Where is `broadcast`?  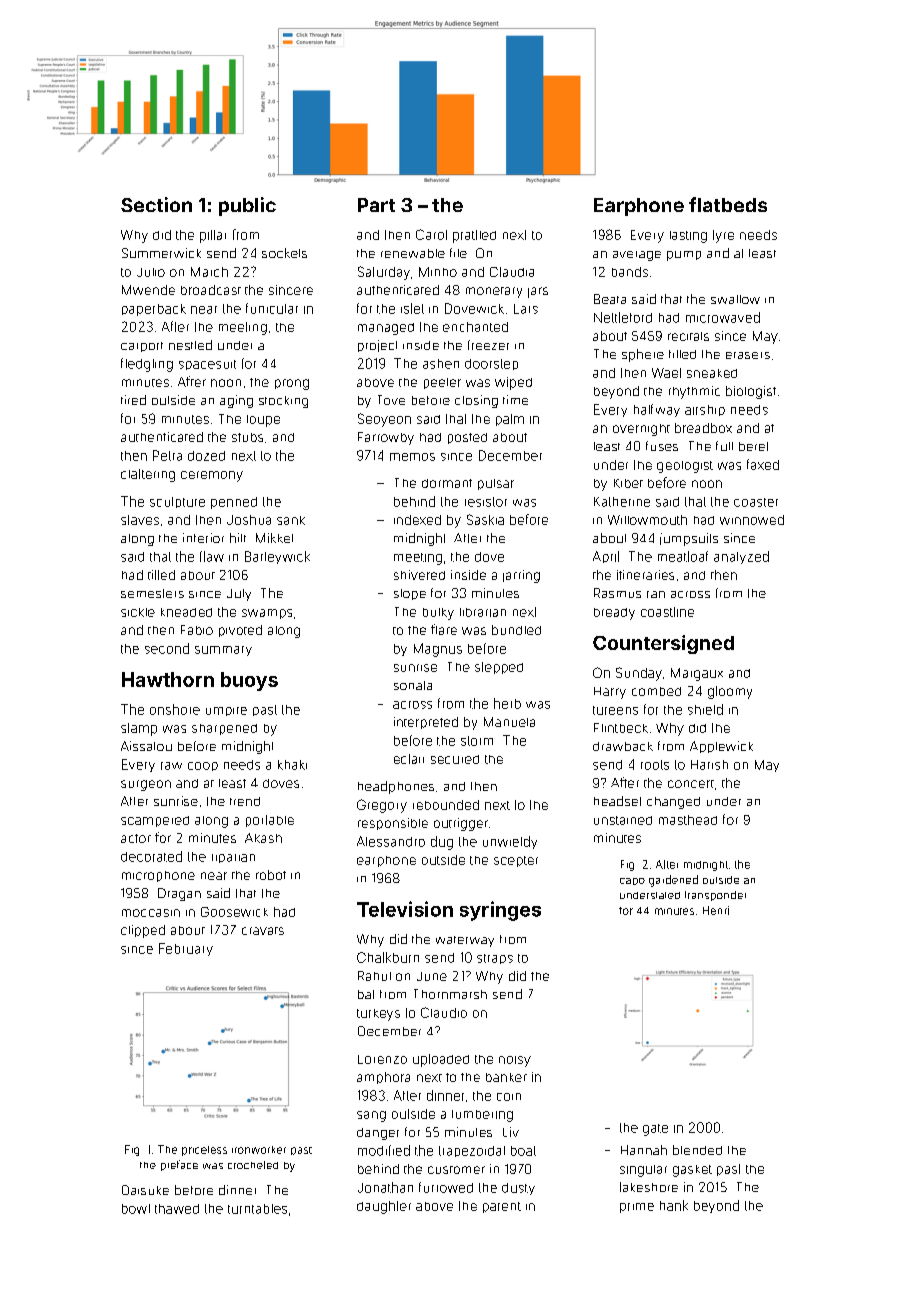
broadcast is located at coordinates (211, 290).
